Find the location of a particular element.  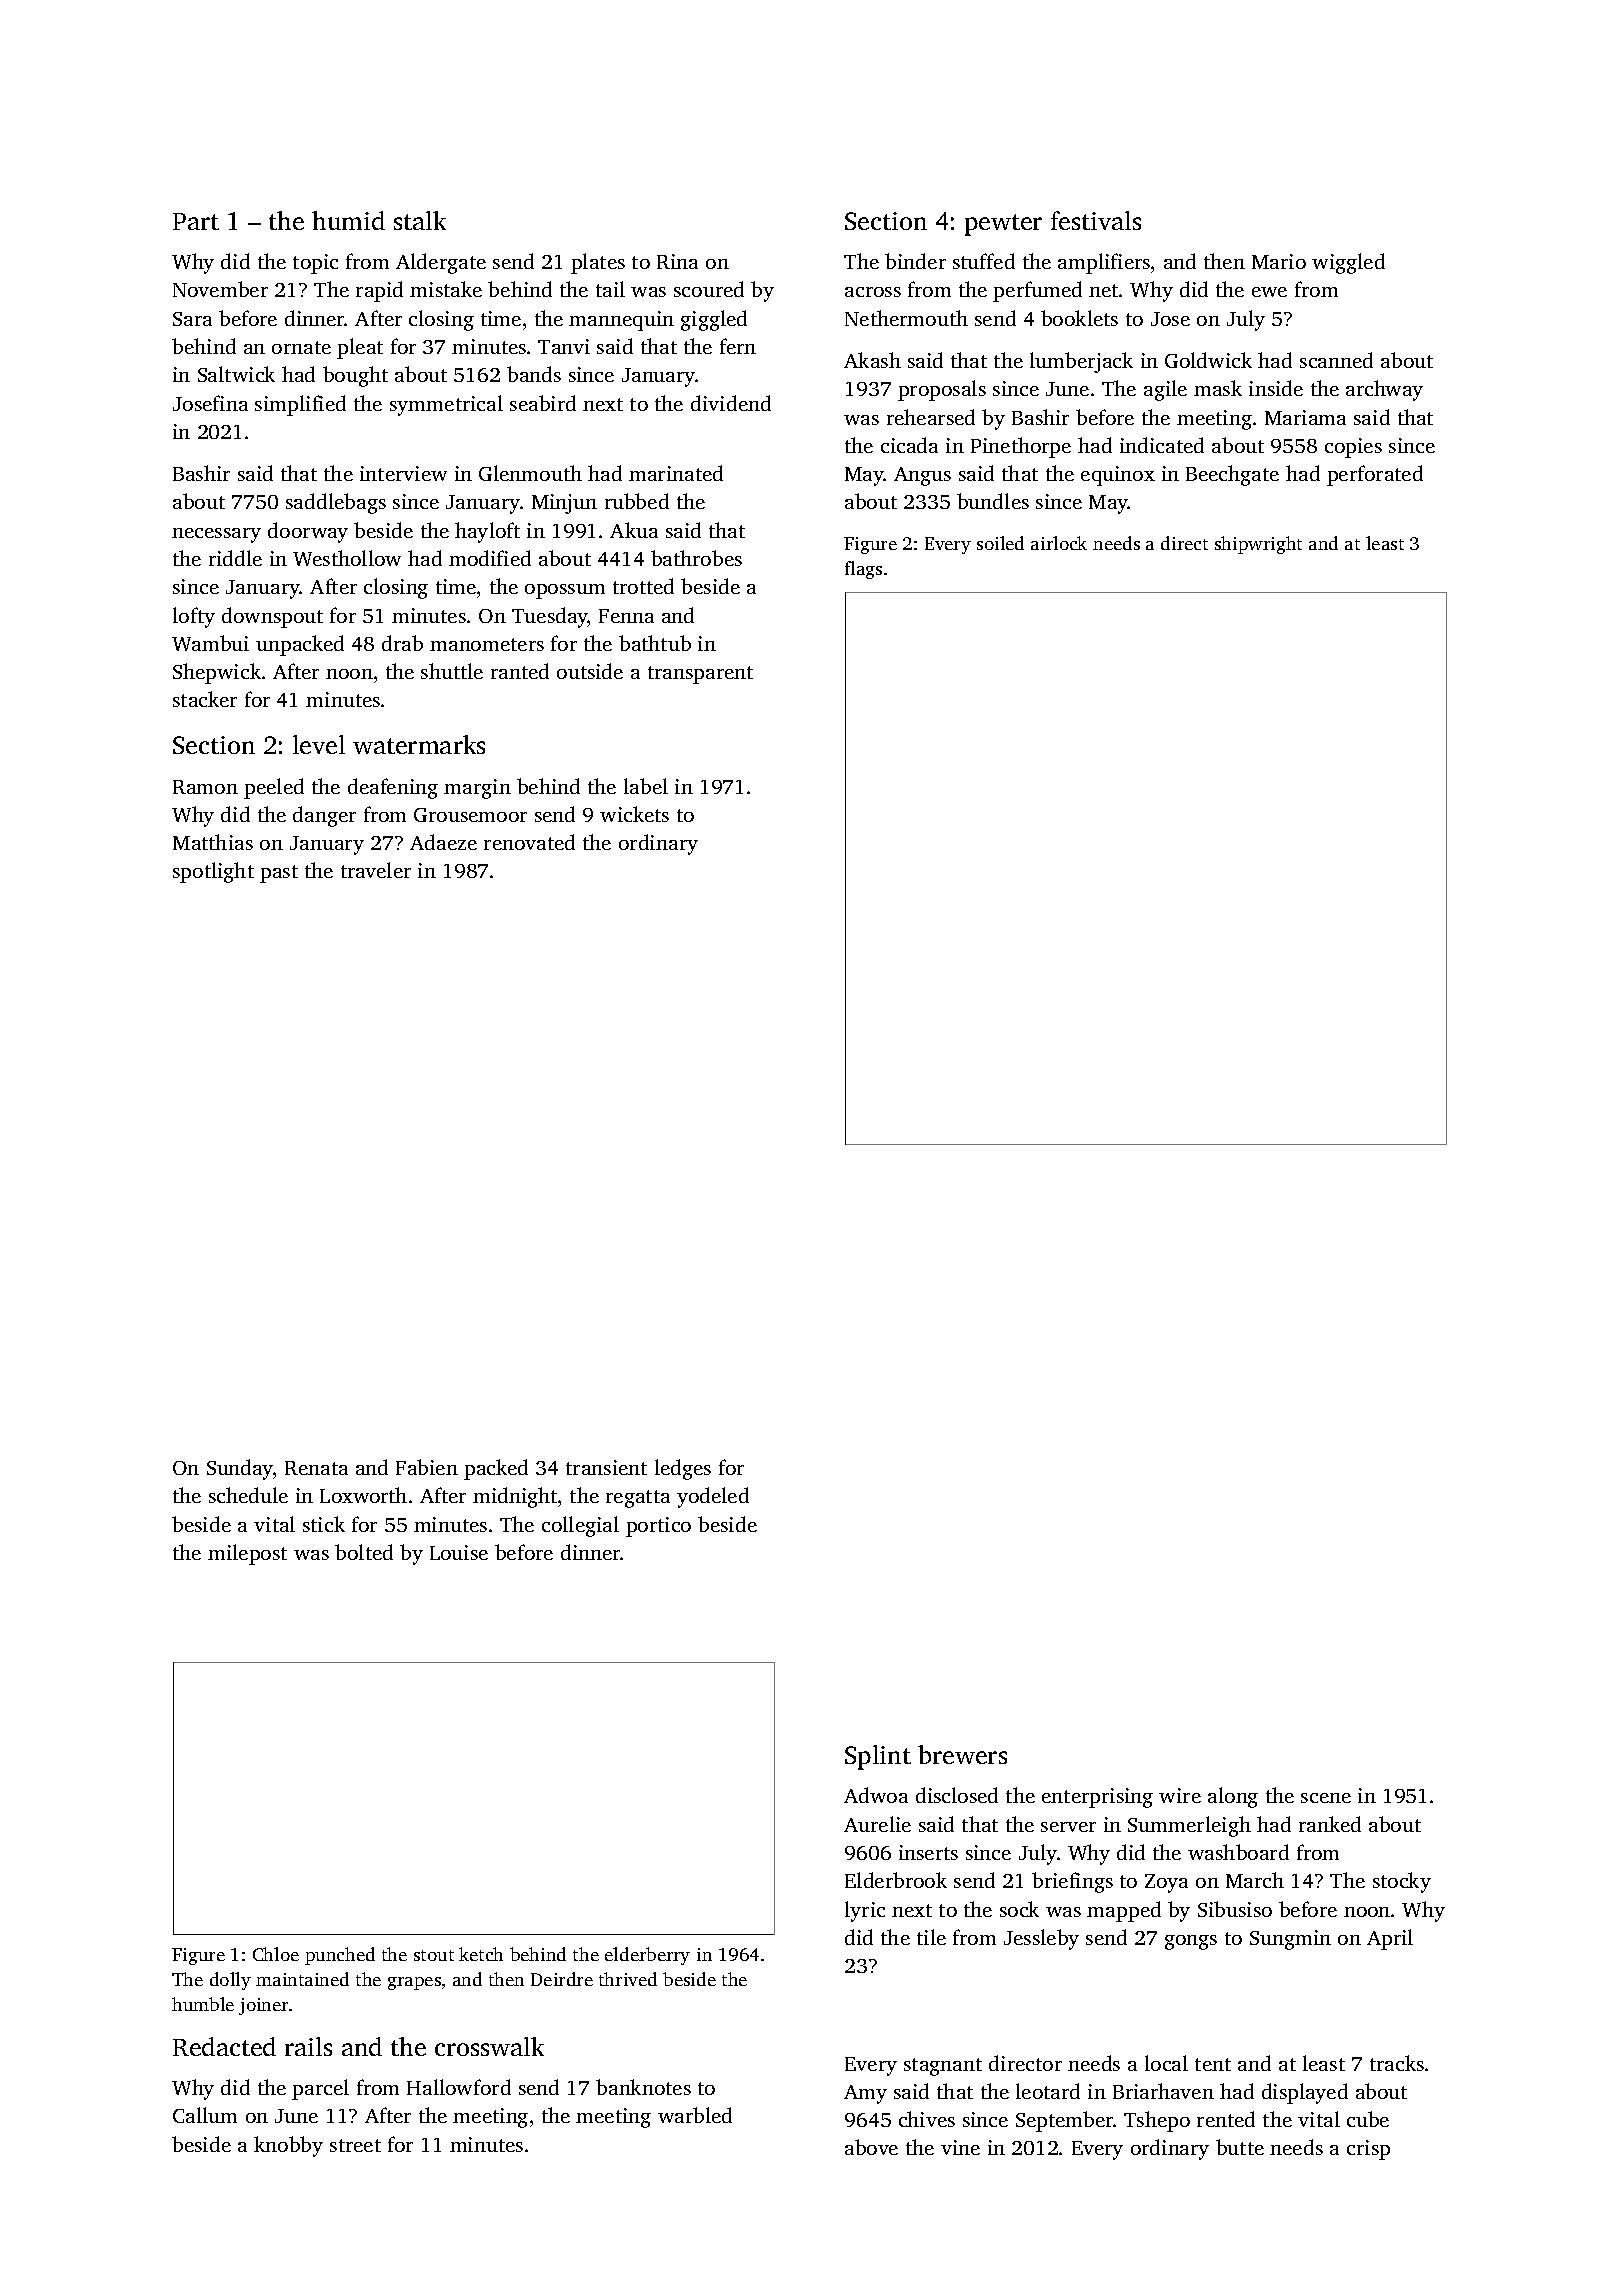

portico is located at coordinates (658, 1527).
